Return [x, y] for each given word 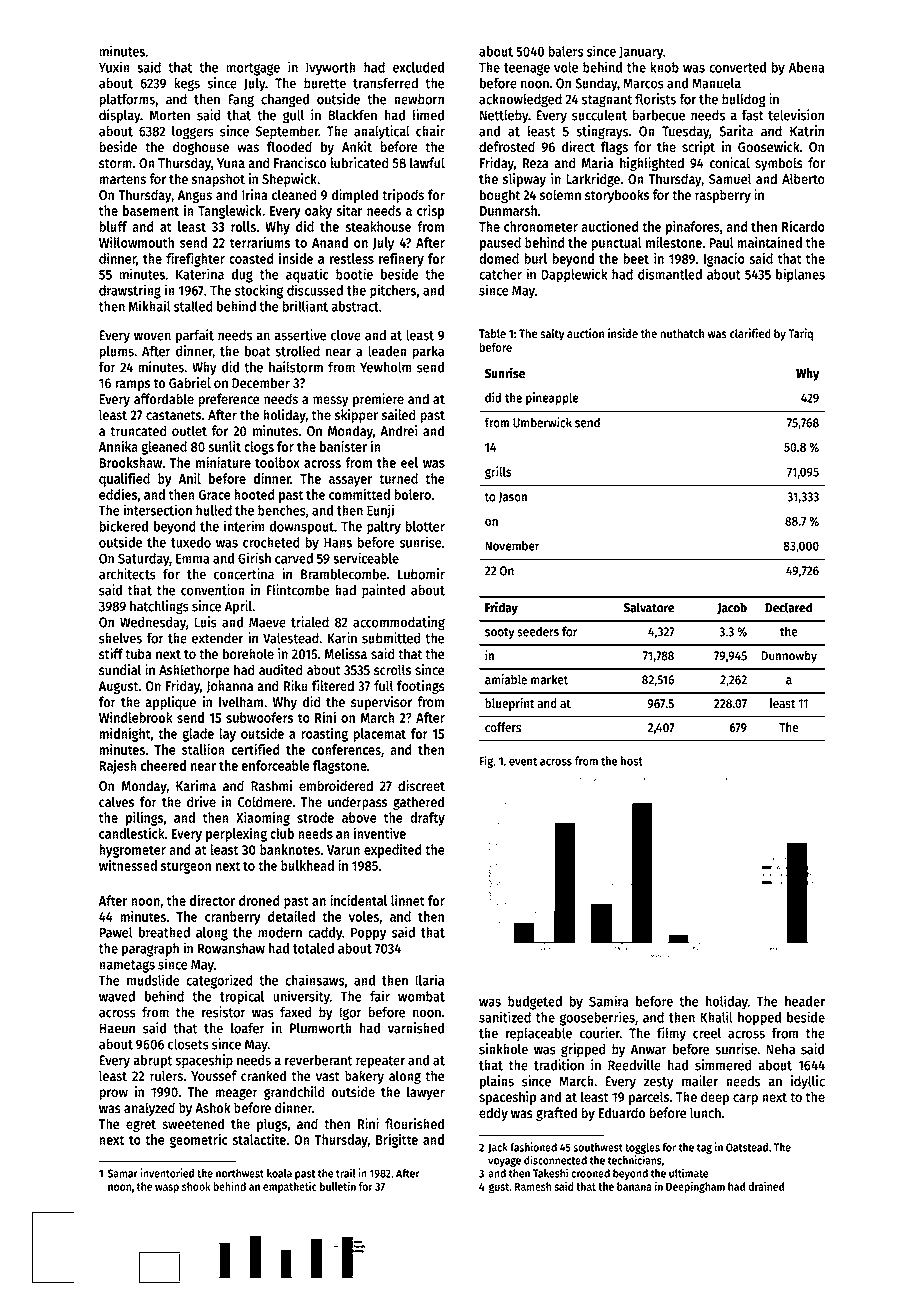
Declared [789, 607]
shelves [120, 638]
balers [565, 51]
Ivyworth [331, 69]
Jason [513, 497]
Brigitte [397, 1141]
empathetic [290, 1187]
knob [664, 67]
